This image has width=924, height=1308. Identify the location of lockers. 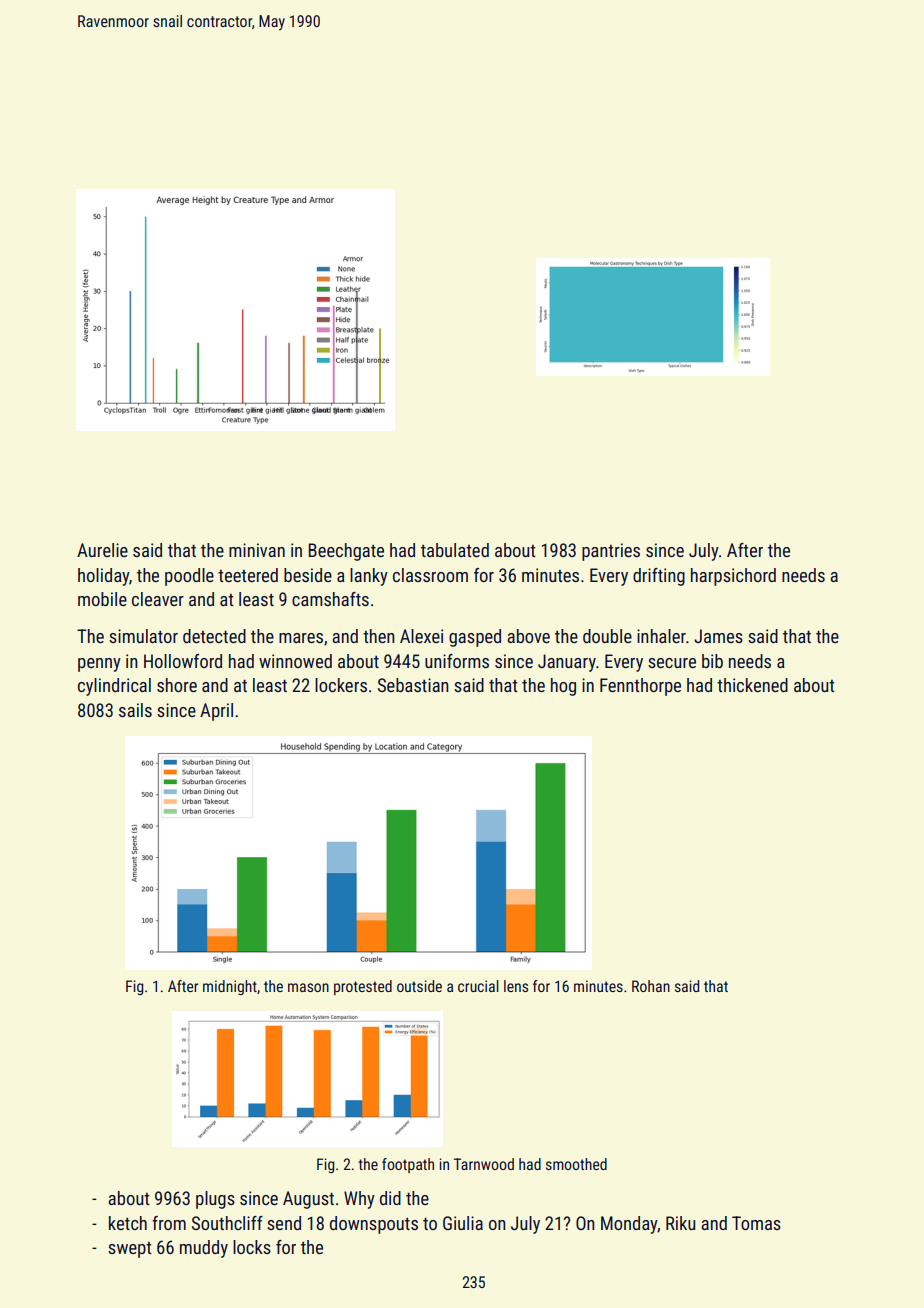
(341, 685).
